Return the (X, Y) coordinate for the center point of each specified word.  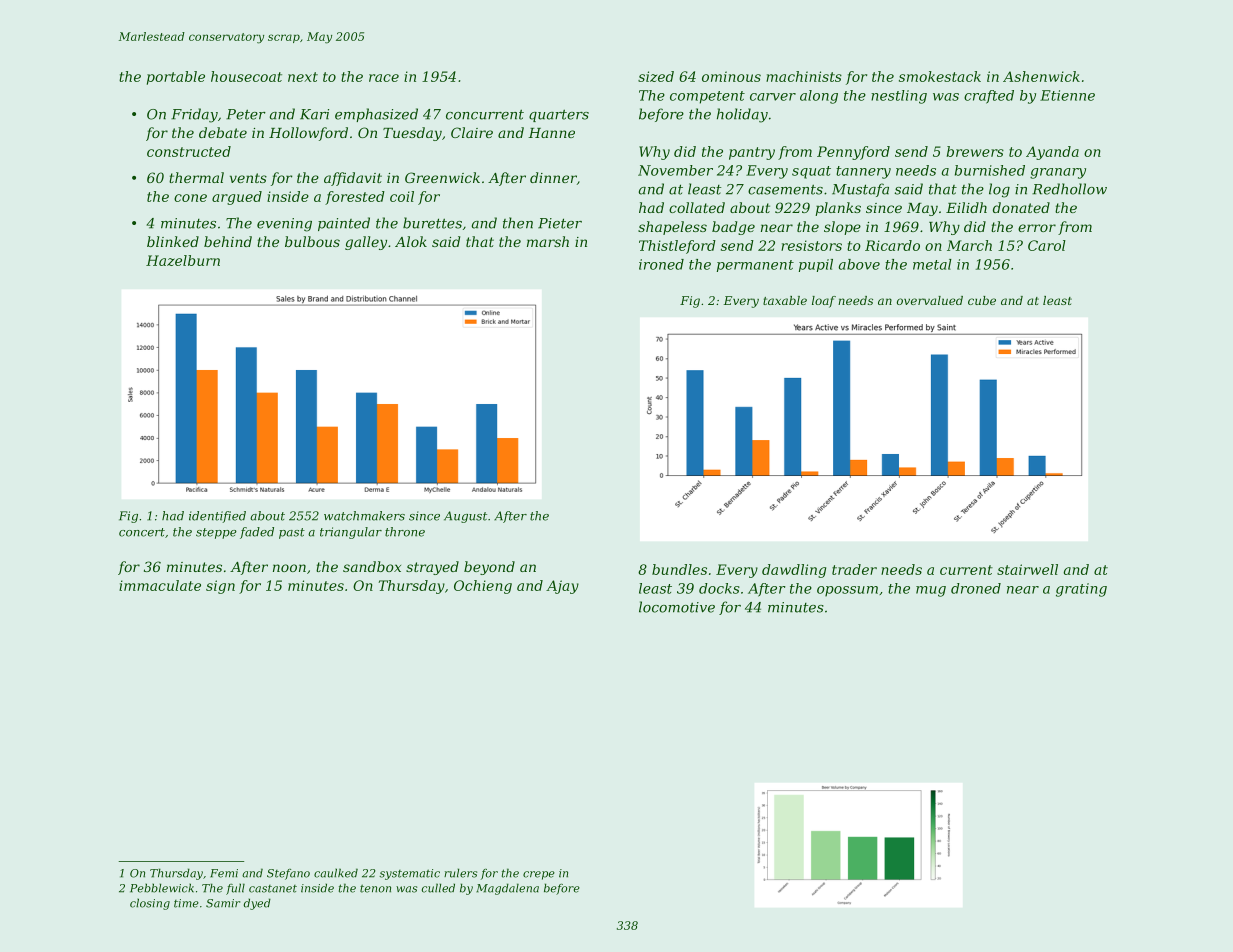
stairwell (1027, 569)
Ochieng (483, 587)
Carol (1047, 245)
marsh (548, 241)
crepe (539, 875)
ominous (731, 76)
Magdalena (507, 889)
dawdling (794, 571)
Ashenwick (1041, 76)
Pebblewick (162, 888)
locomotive (677, 607)
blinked (173, 241)
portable (176, 78)
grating (1081, 590)
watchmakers (364, 516)
